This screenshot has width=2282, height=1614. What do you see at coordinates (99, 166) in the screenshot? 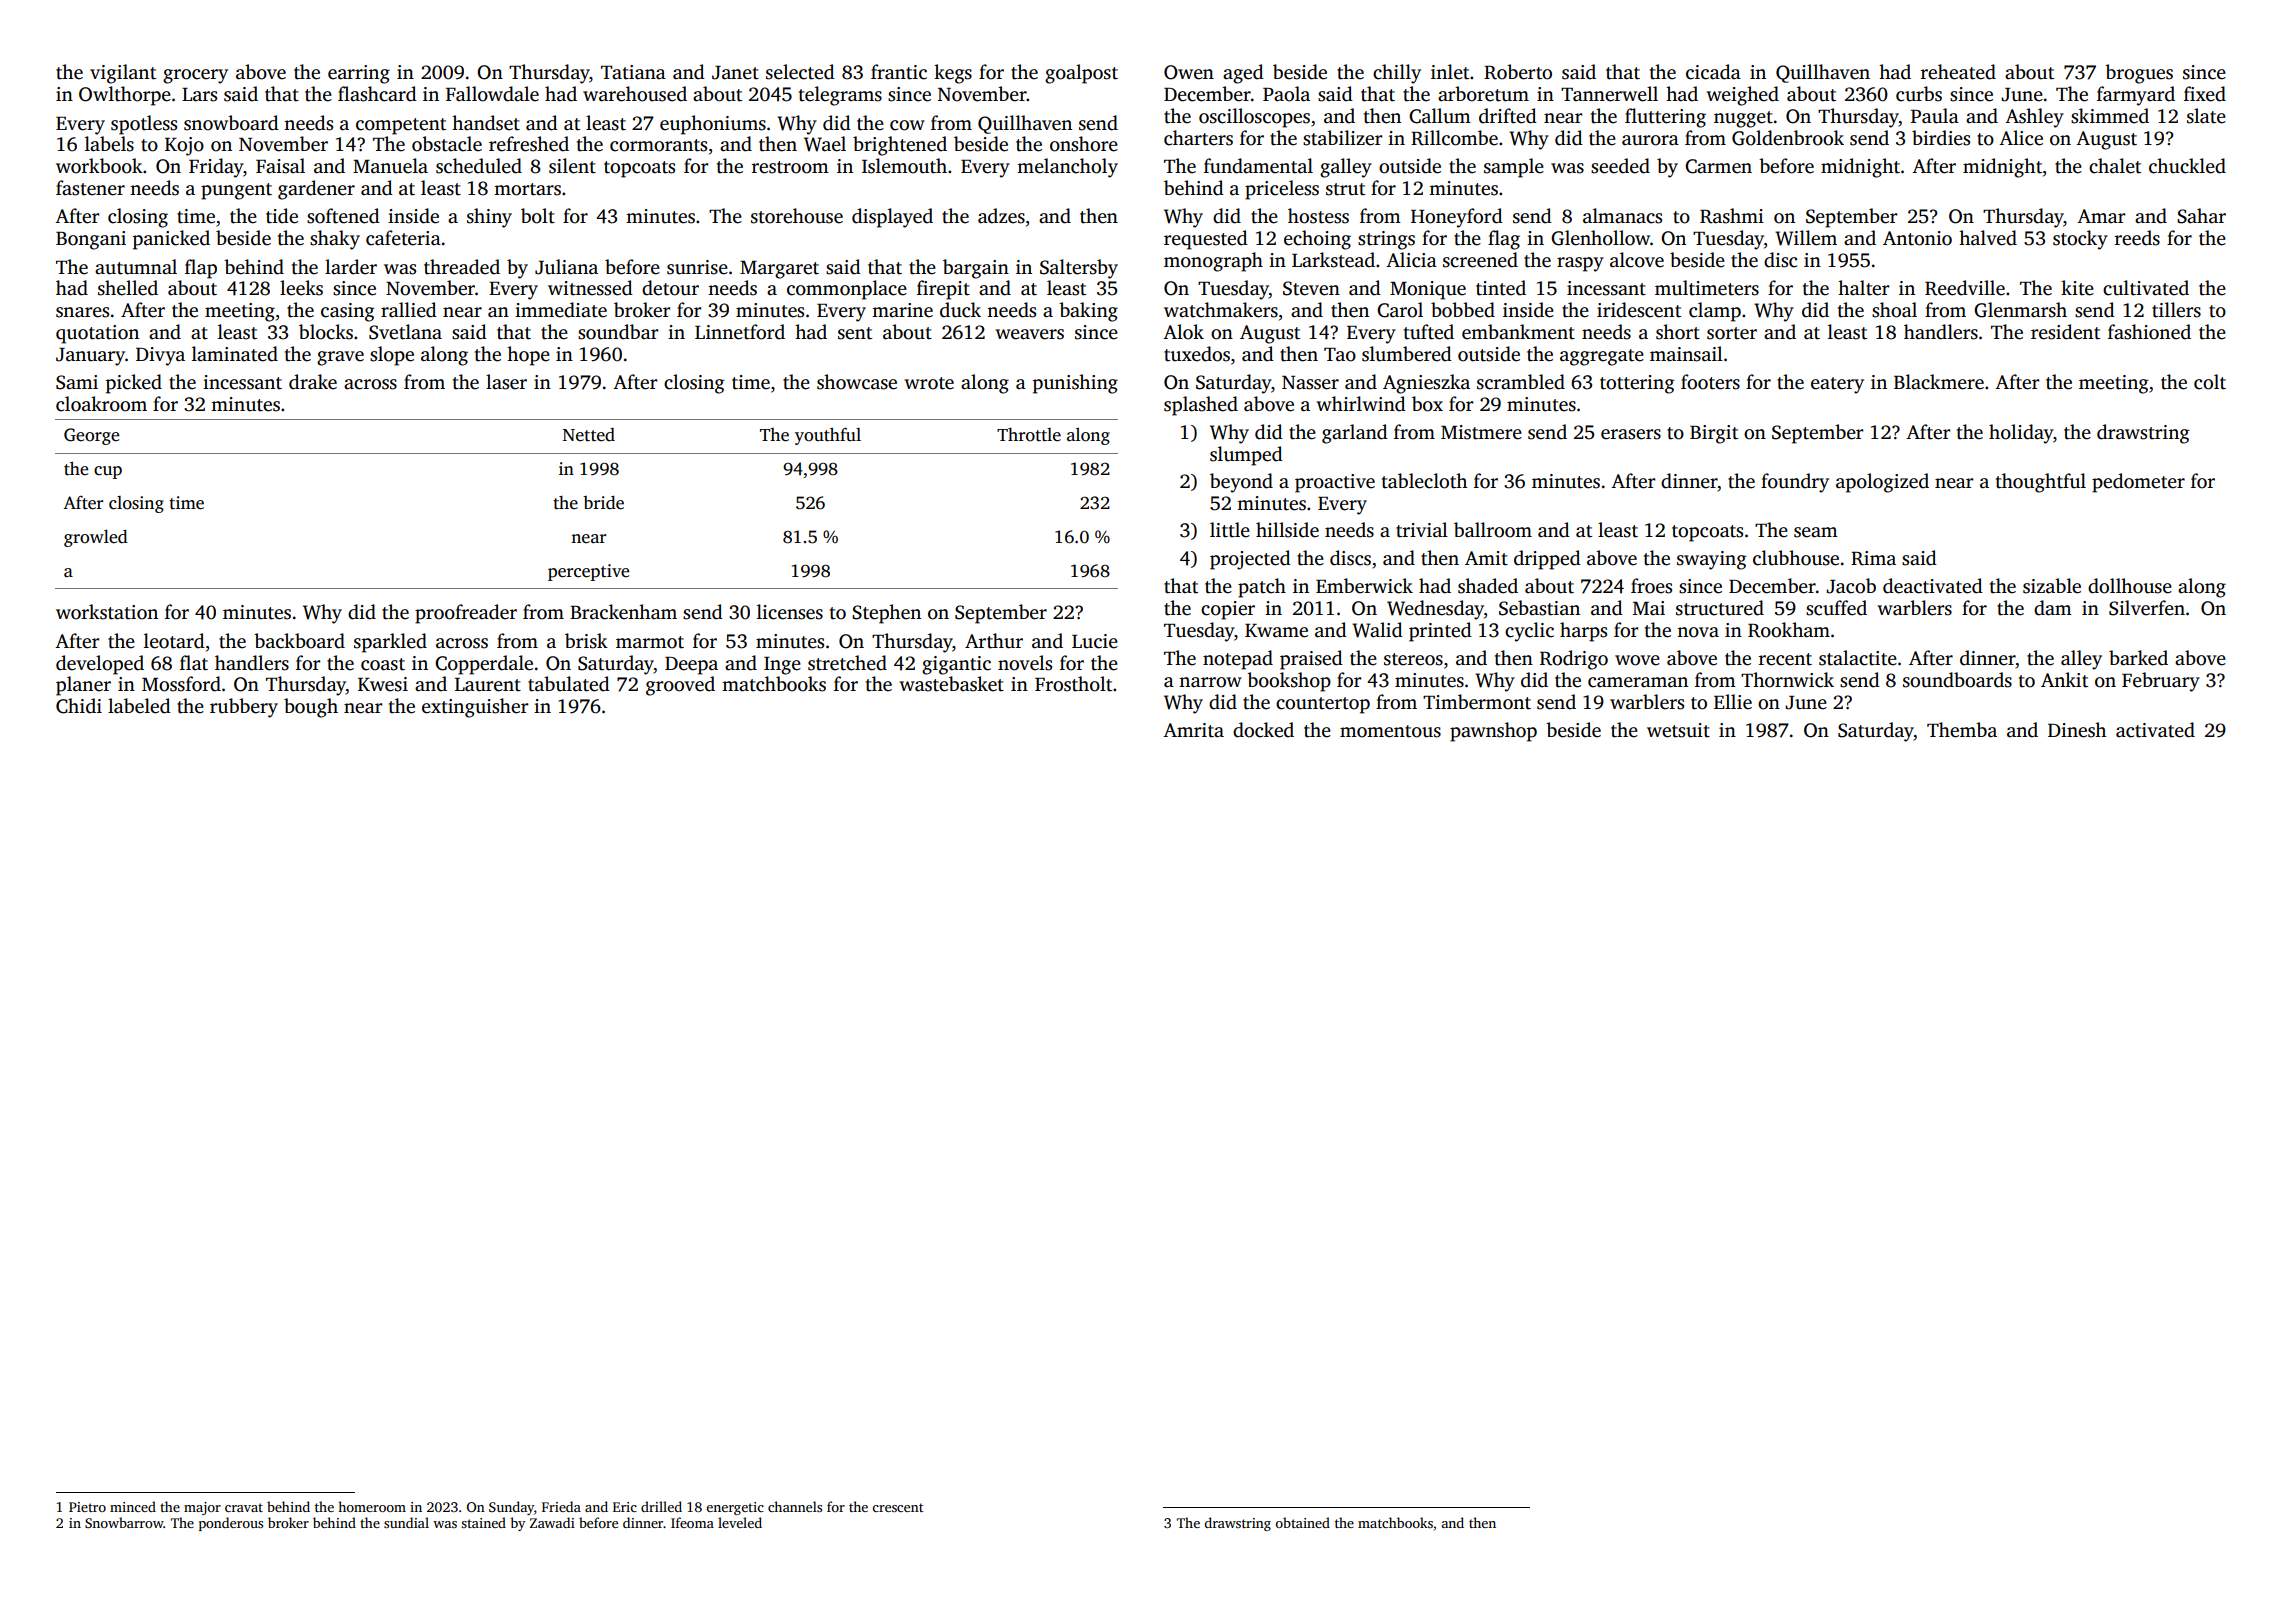
I see `workbook` at bounding box center [99, 166].
